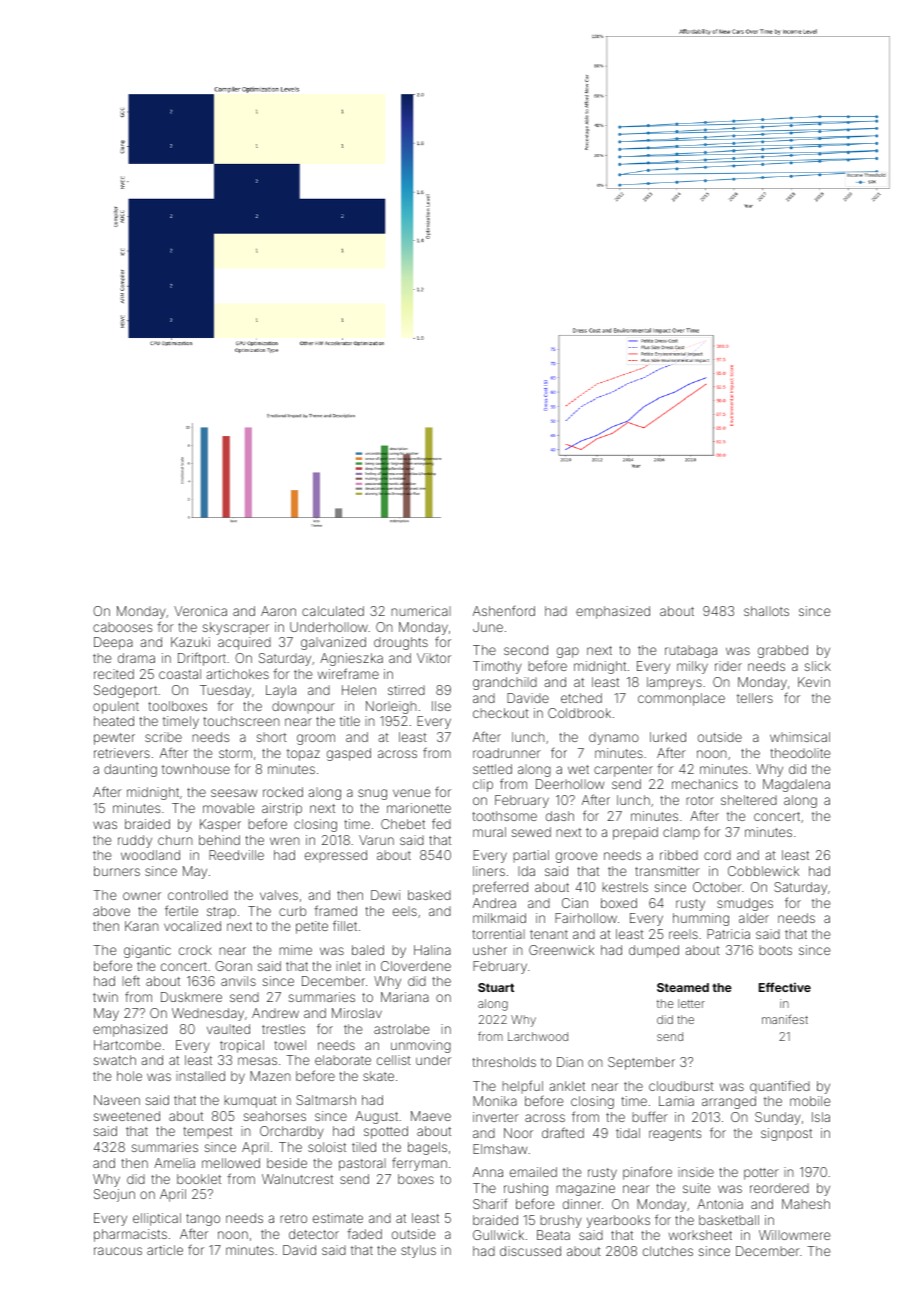 The image size is (924, 1308). What do you see at coordinates (118, 1251) in the page?
I see `raucous` at bounding box center [118, 1251].
